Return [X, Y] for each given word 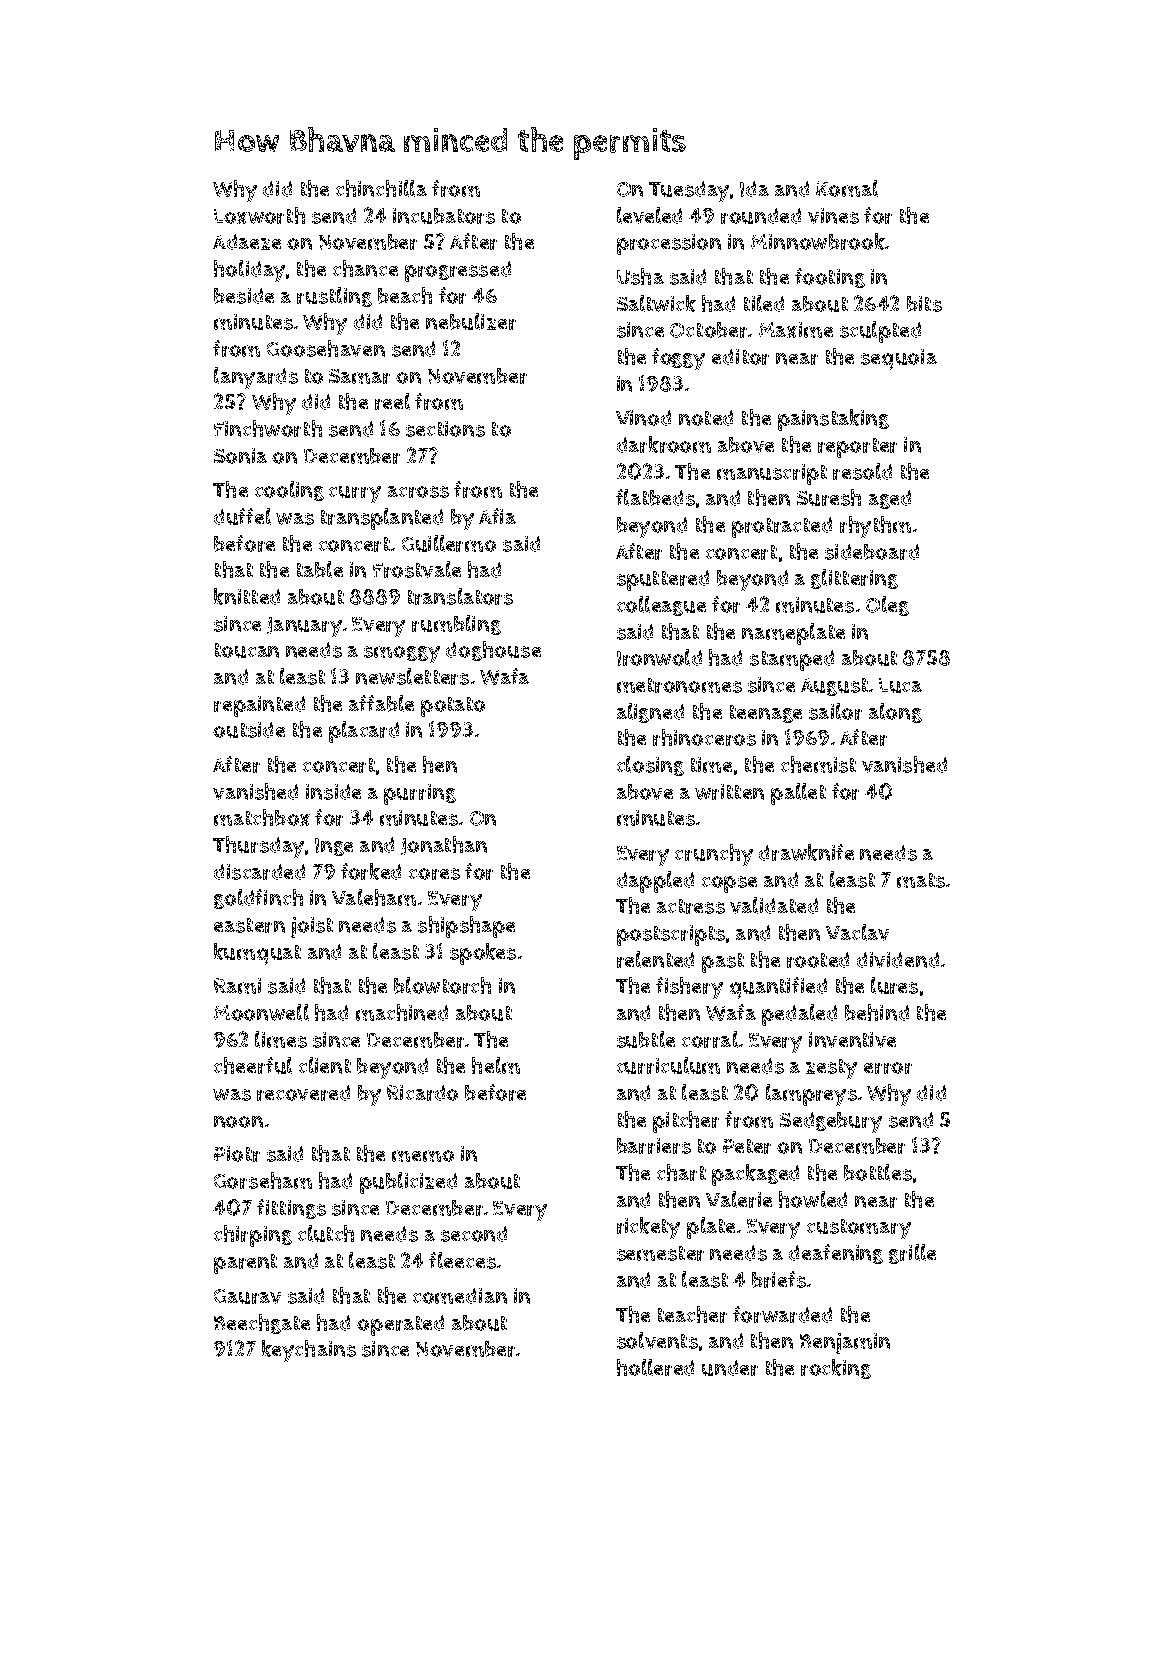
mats [921, 880]
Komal [847, 188]
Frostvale [417, 569]
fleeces [462, 1260]
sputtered [663, 580]
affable [381, 703]
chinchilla [381, 188]
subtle [646, 1039]
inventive [852, 1040]
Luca [900, 685]
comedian [460, 1296]
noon [238, 1122]
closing [650, 766]
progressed [458, 271]
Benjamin [845, 1343]
